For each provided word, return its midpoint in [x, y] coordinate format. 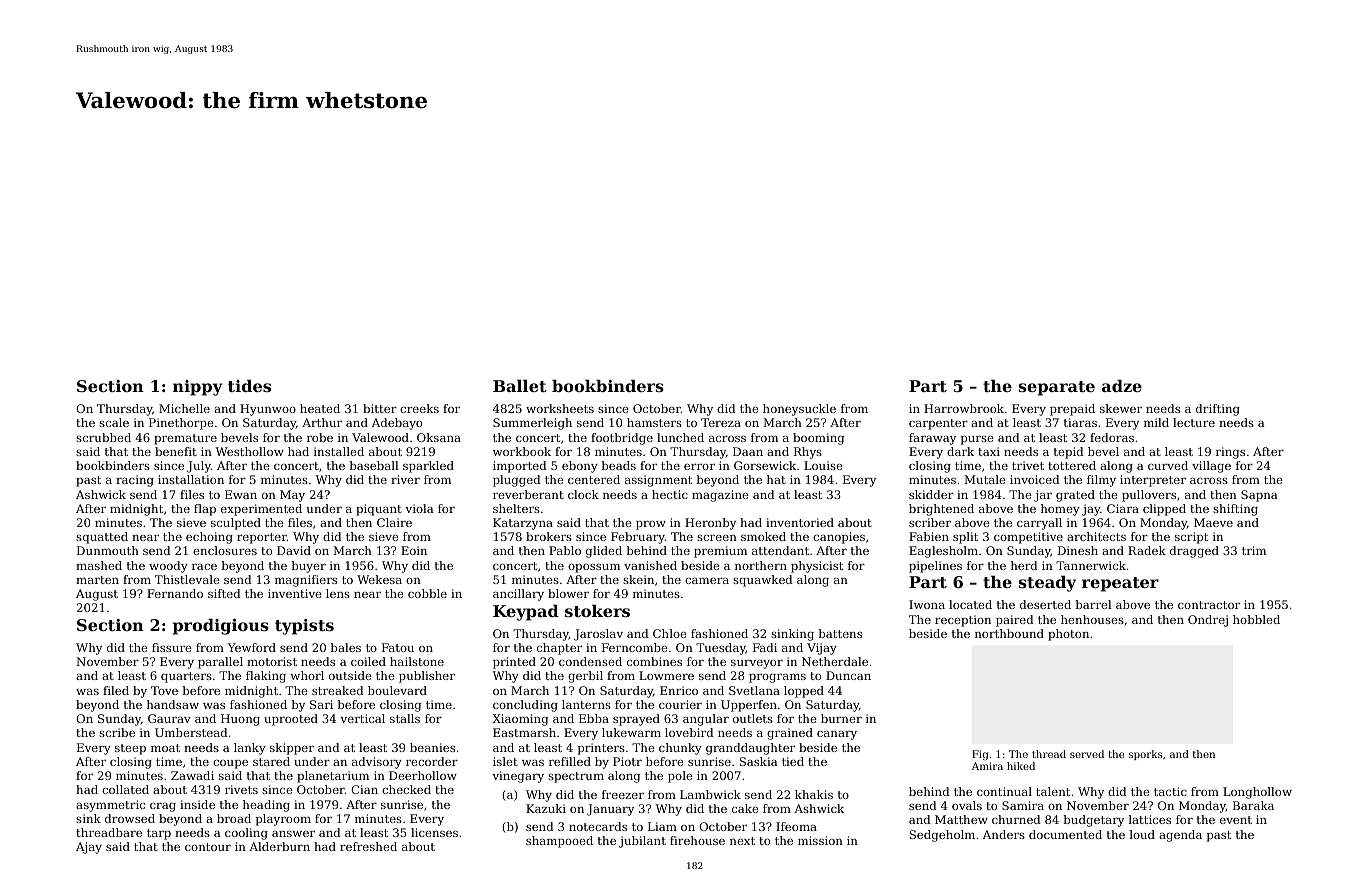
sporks [1145, 755]
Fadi [765, 647]
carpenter [938, 424]
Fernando [175, 593]
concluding [525, 706]
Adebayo [397, 424]
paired [1015, 621]
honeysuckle [799, 410]
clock [583, 494]
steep [130, 749]
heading [266, 806]
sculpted [236, 524]
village [1211, 467]
